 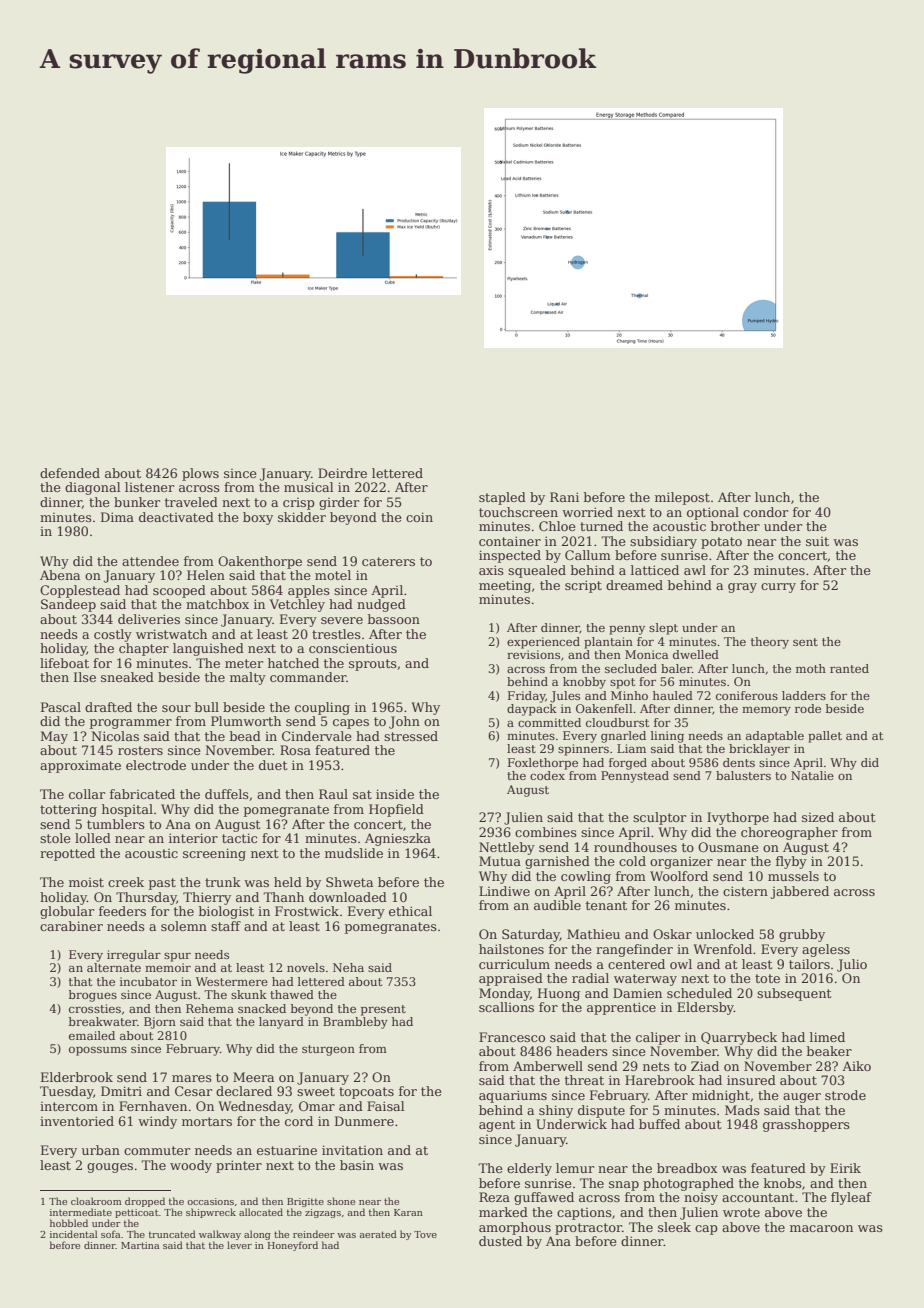 What do you see at coordinates (502, 498) in the screenshot?
I see `stapled` at bounding box center [502, 498].
